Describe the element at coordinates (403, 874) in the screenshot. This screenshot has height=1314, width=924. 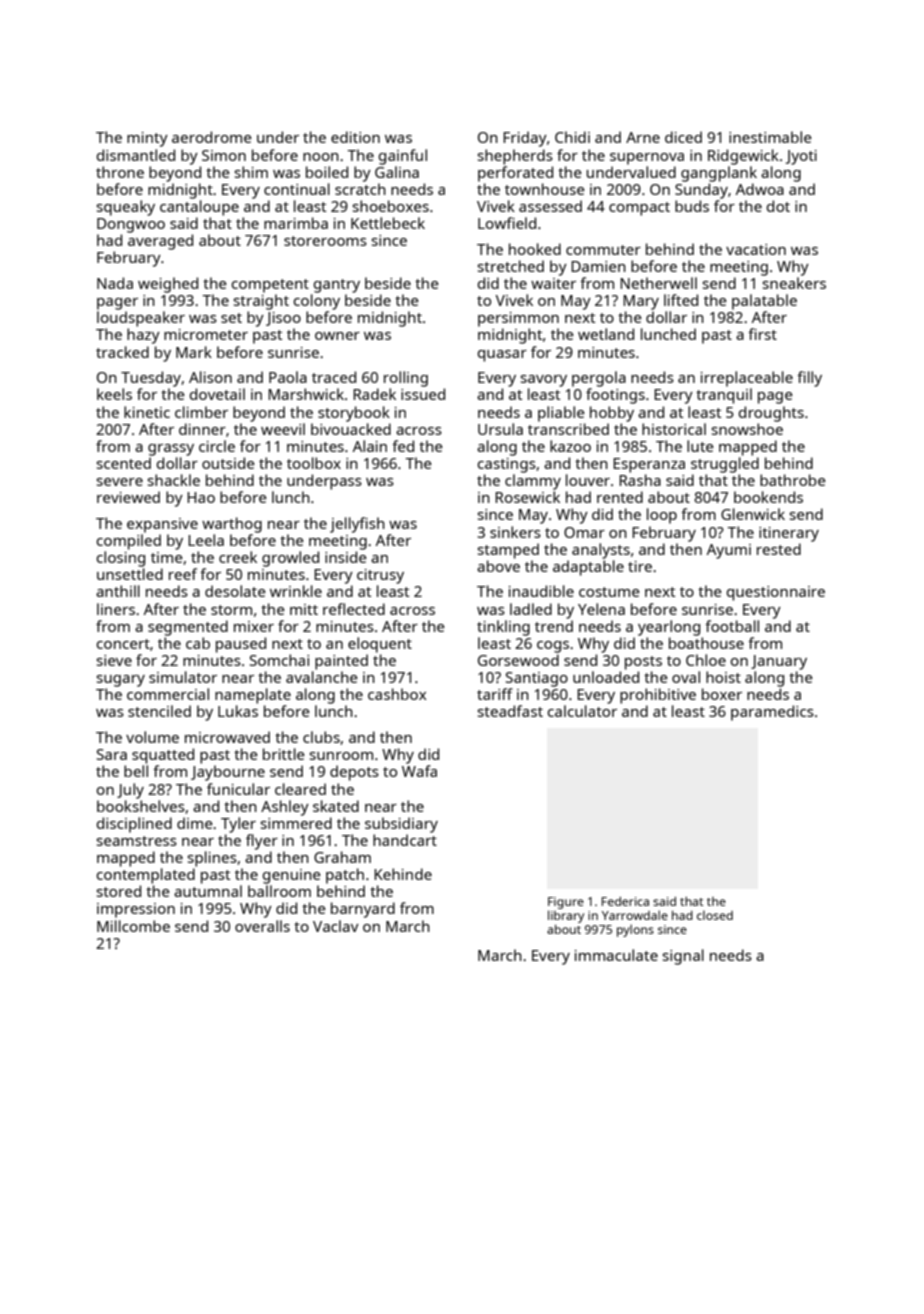
I see `Kehinde` at that location.
